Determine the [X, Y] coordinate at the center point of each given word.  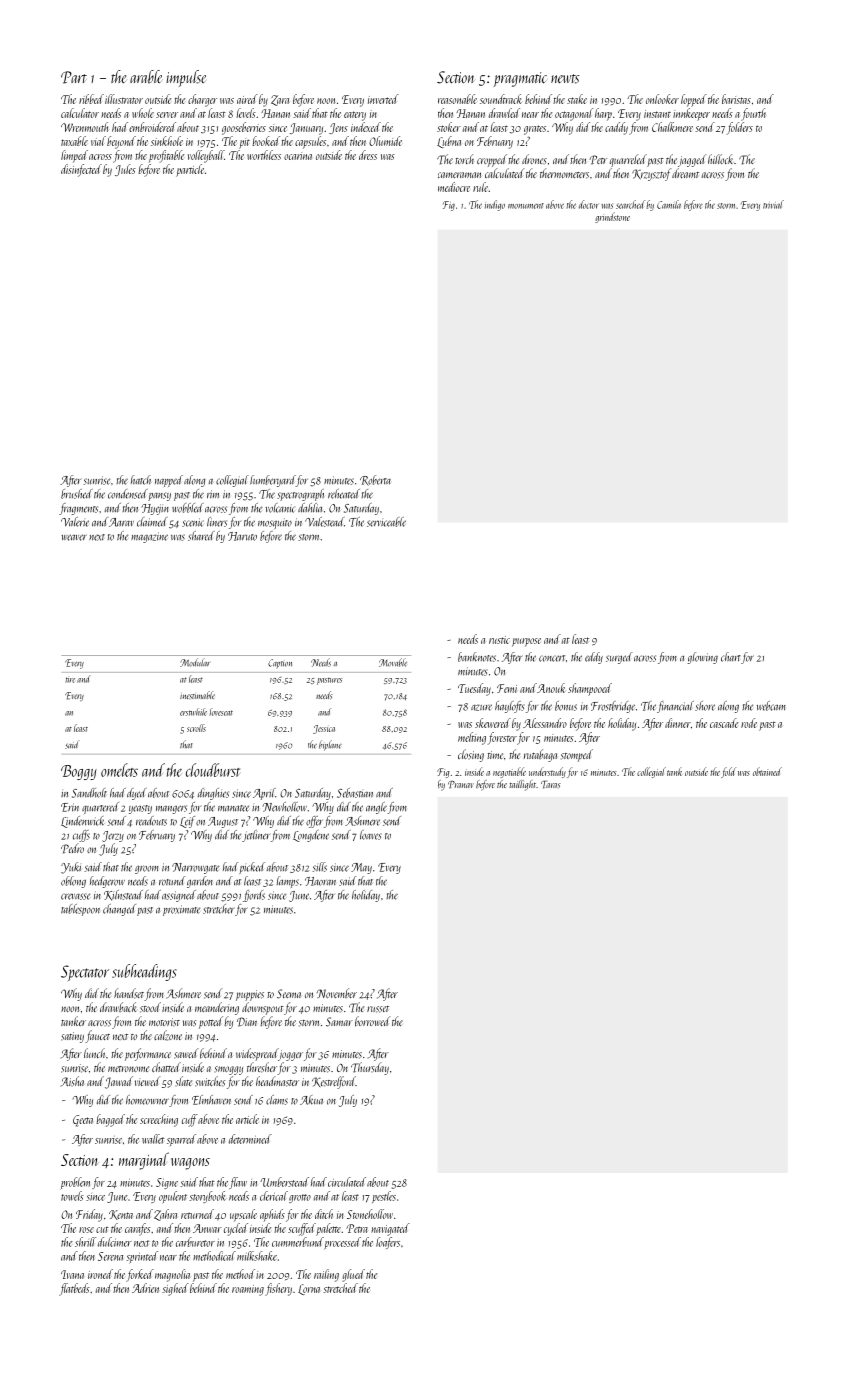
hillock [720, 159]
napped [169, 481]
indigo [495, 205]
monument [526, 206]
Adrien [145, 1288]
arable [146, 76]
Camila [669, 204]
